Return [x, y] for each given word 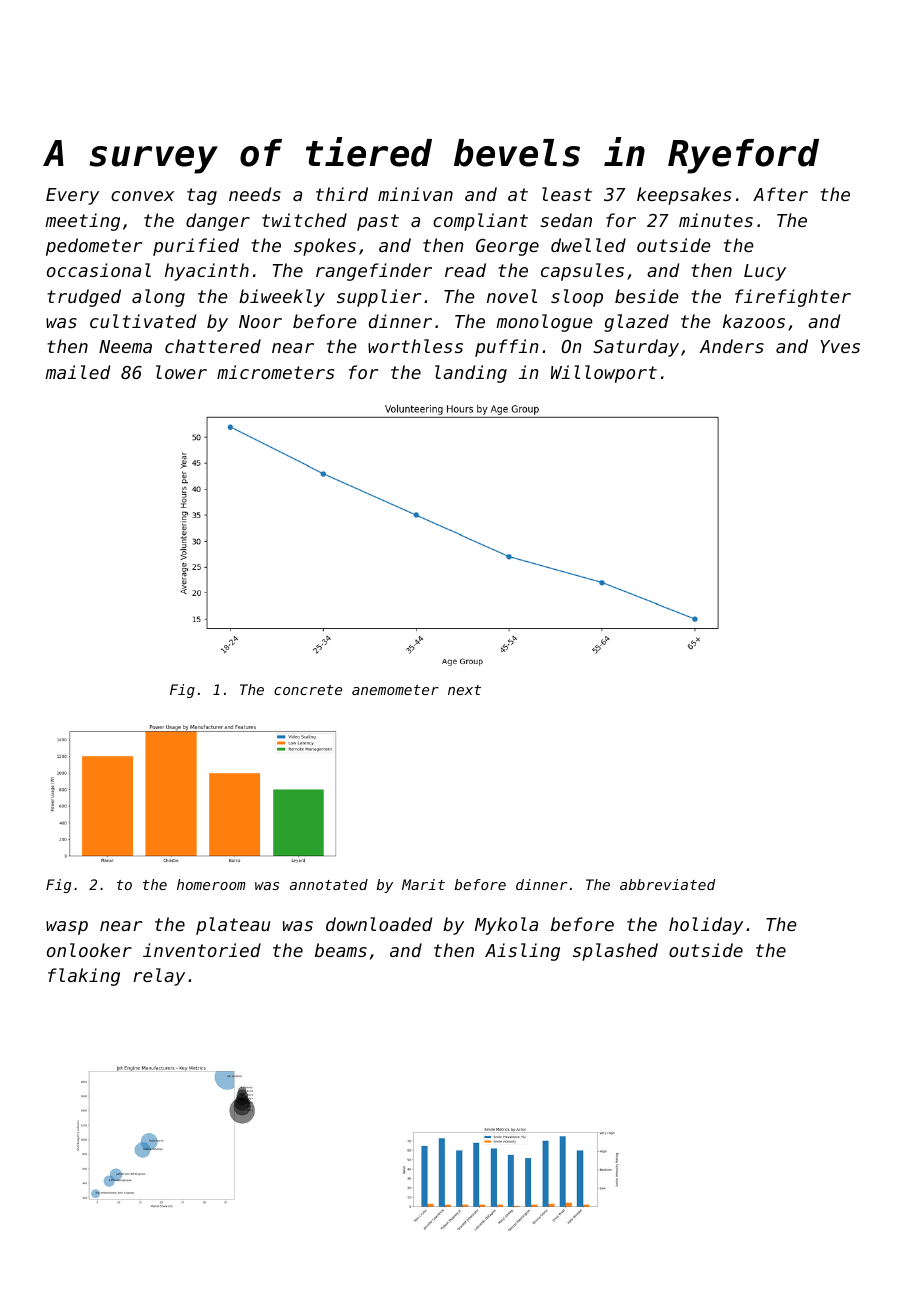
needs [255, 194]
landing [471, 374]
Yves [840, 346]
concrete [308, 690]
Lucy [765, 272]
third [342, 194]
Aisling [522, 952]
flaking [84, 977]
